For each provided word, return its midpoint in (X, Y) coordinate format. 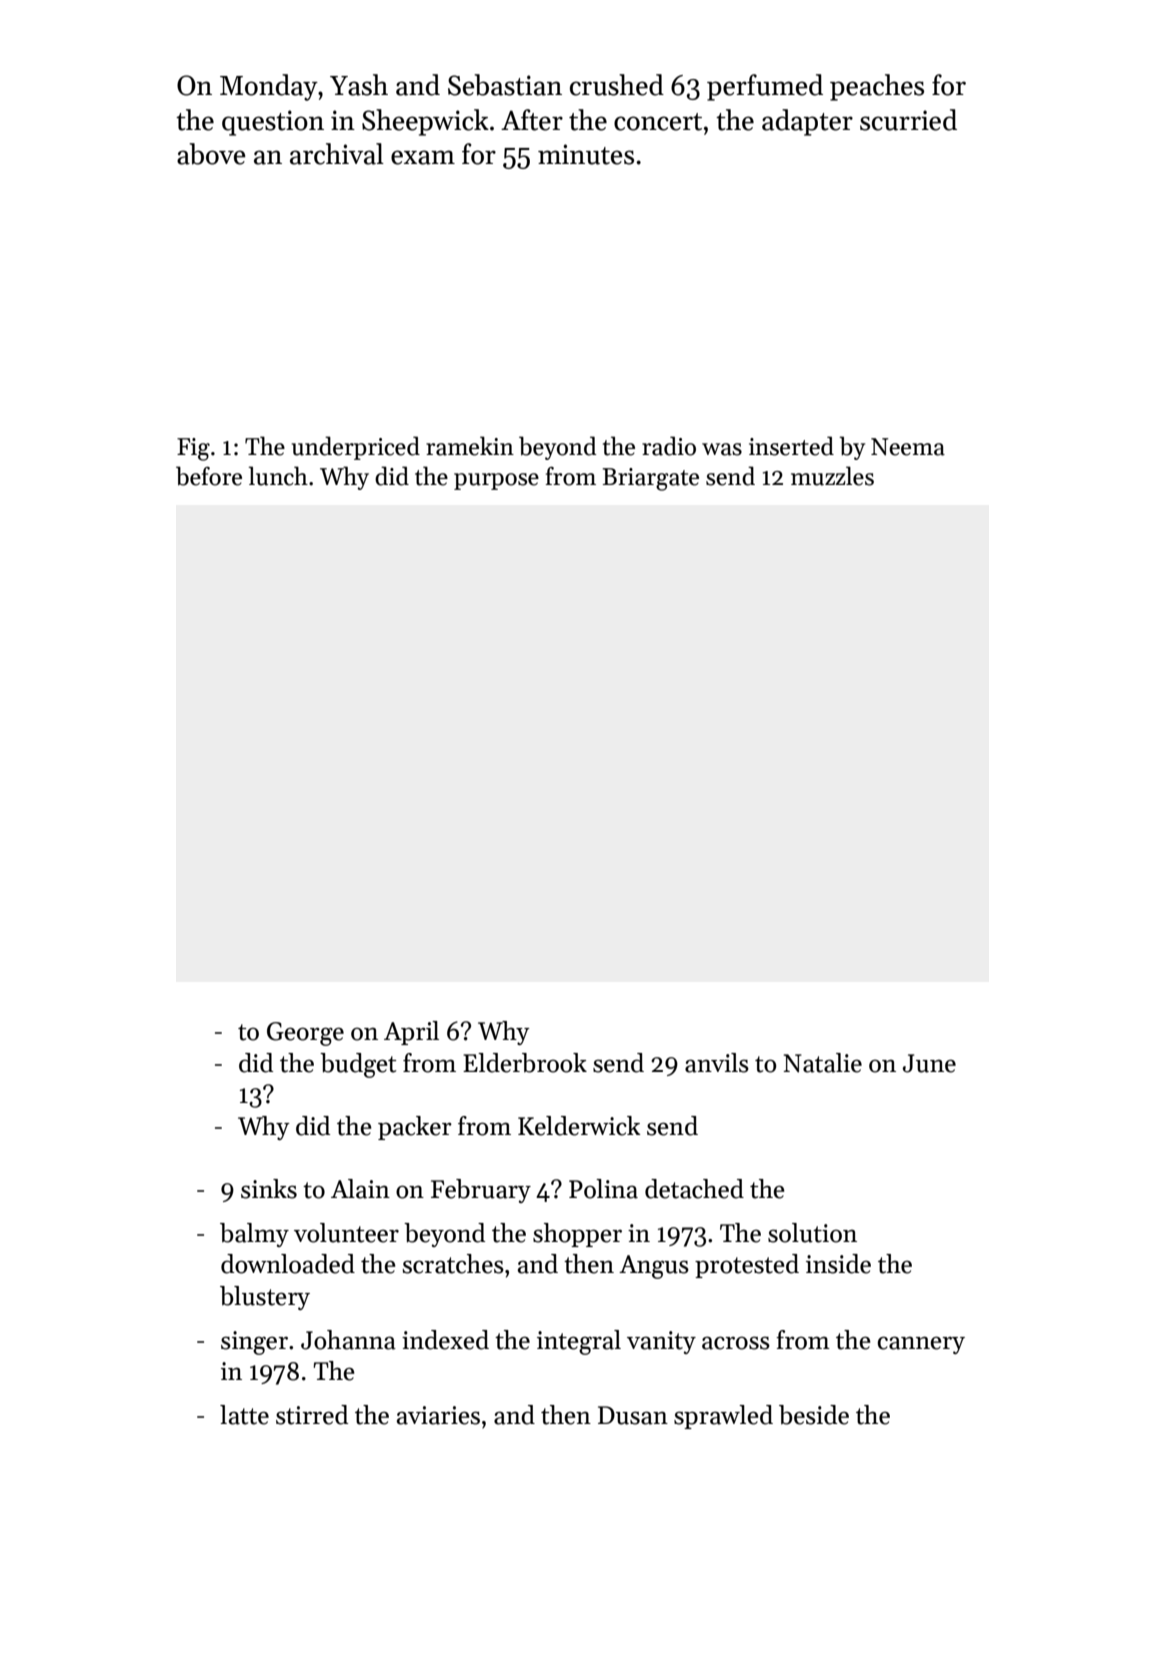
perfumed (765, 87)
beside (814, 1415)
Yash (359, 85)
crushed (617, 85)
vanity (661, 1342)
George (305, 1034)
